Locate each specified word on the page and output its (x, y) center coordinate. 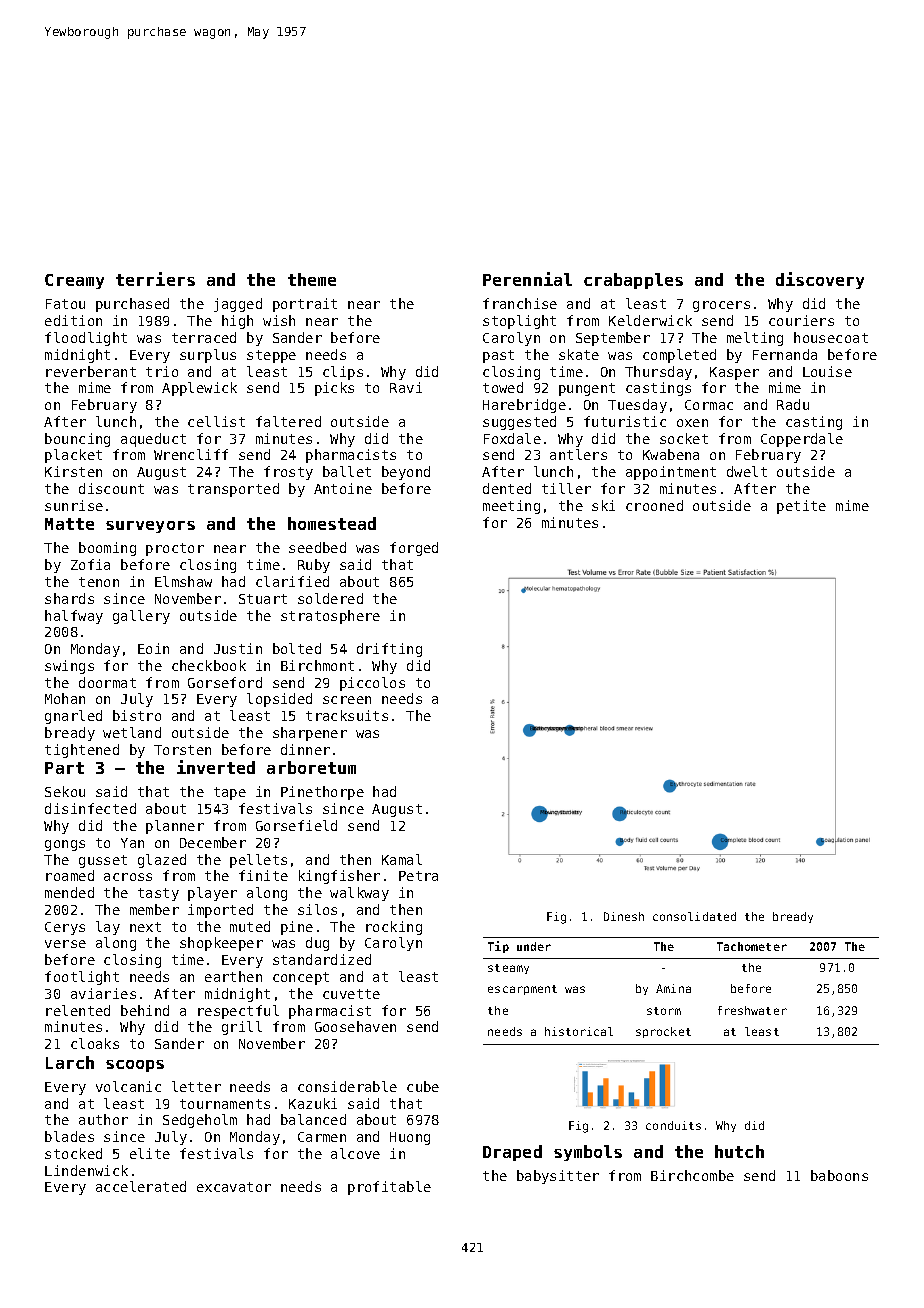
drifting (389, 650)
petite (801, 507)
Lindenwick (86, 1170)
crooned (654, 505)
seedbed (317, 547)
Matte (69, 524)
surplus (208, 356)
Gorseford (225, 682)
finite (263, 875)
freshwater (752, 1010)
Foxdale (512, 438)
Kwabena (671, 454)
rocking (394, 928)
